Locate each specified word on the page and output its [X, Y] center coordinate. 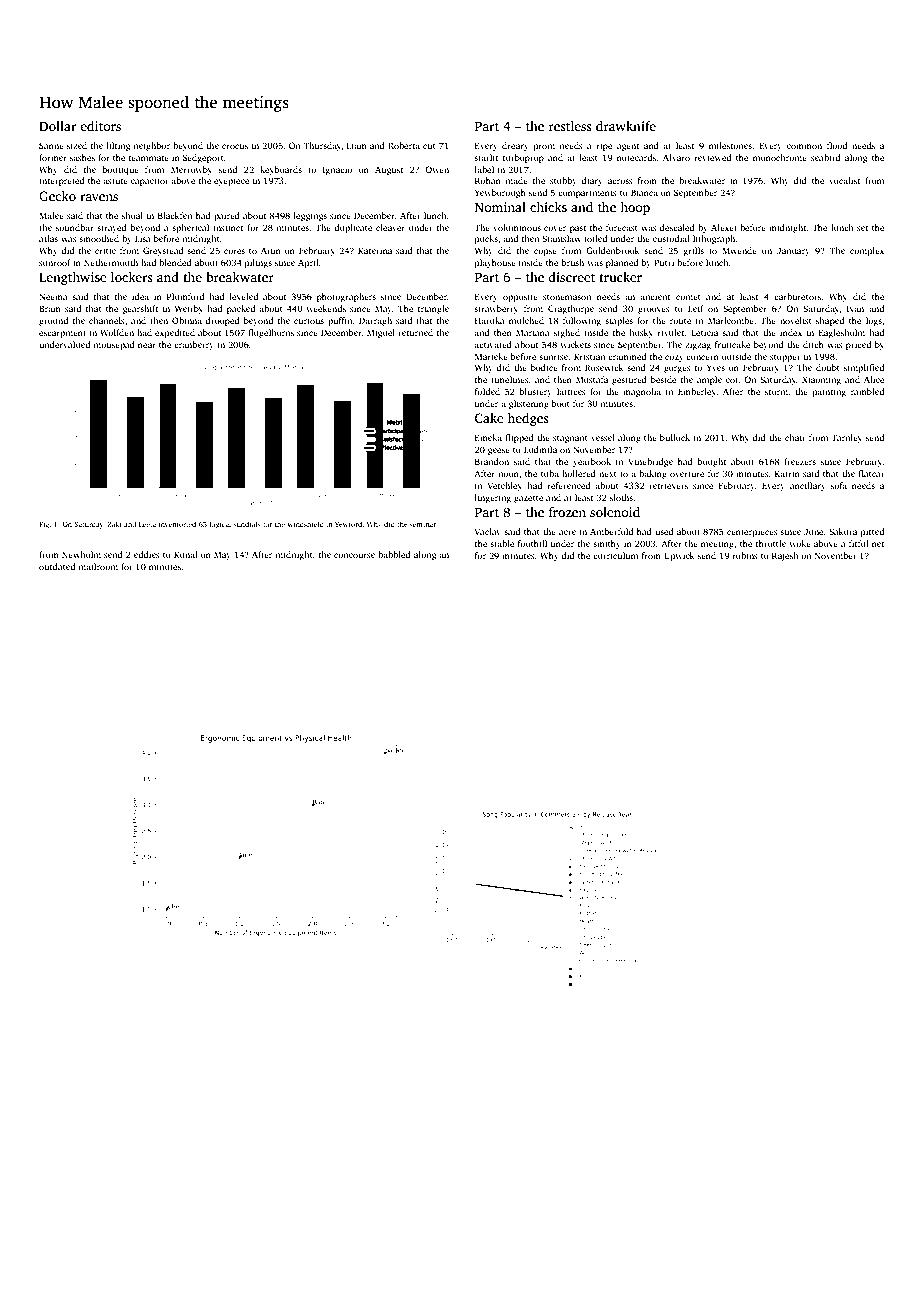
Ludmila [540, 449]
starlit [486, 157]
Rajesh [785, 556]
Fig [44, 525]
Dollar [57, 126]
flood [837, 145]
